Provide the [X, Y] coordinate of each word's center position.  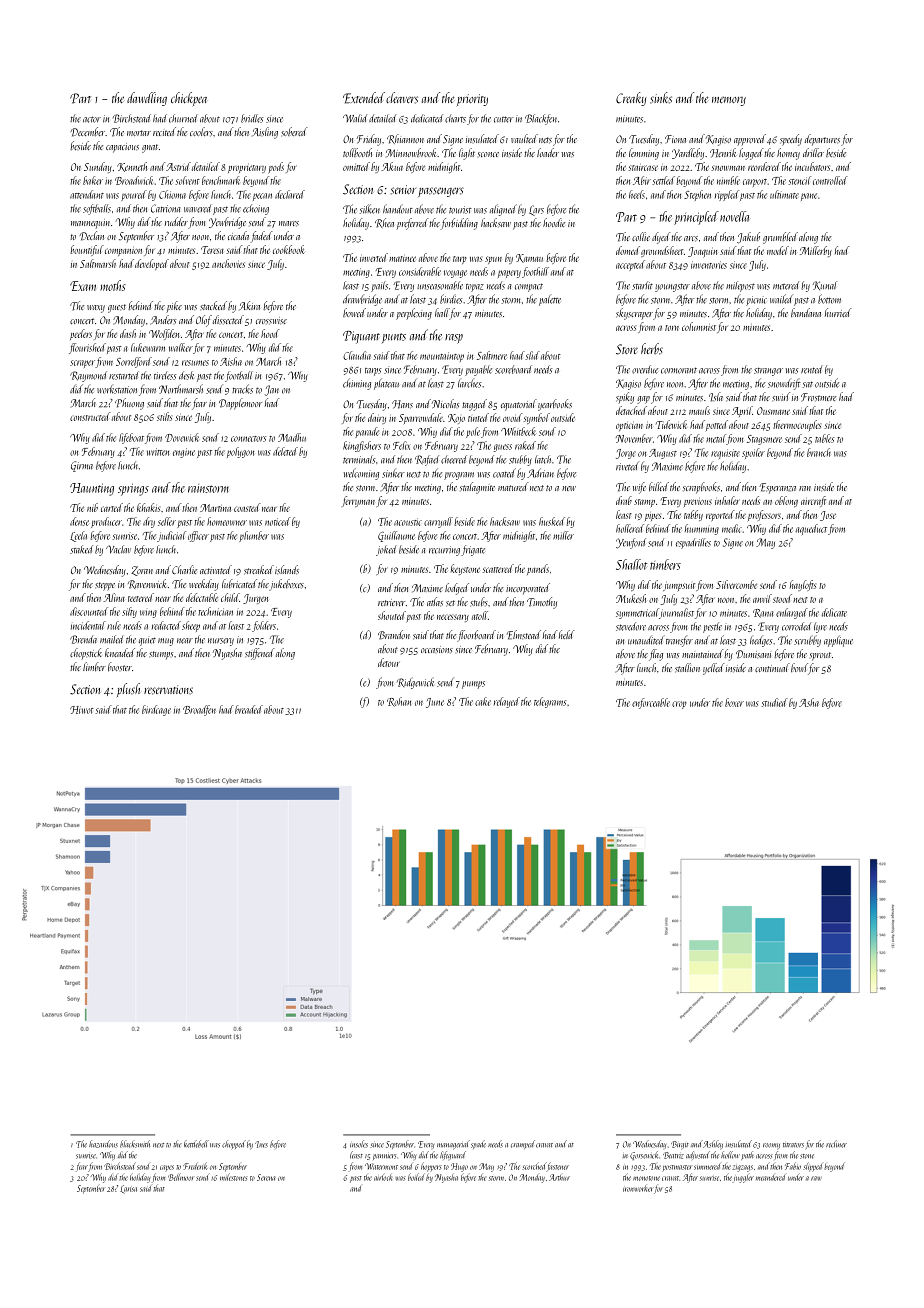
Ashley [713, 1145]
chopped [234, 1144]
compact [529, 287]
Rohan [399, 702]
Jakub [748, 238]
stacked [213, 306]
